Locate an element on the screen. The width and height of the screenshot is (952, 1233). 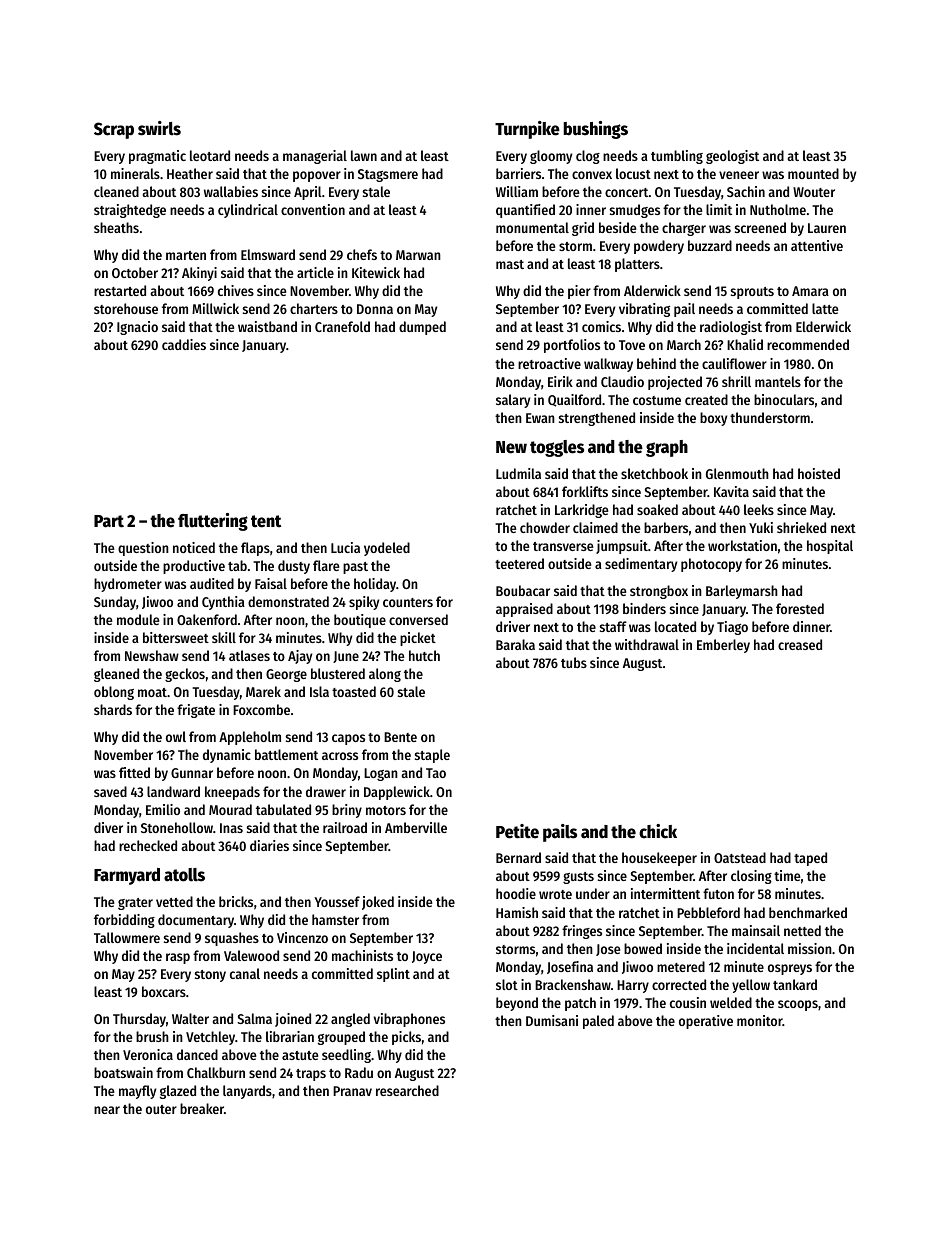
picks is located at coordinates (406, 1038).
